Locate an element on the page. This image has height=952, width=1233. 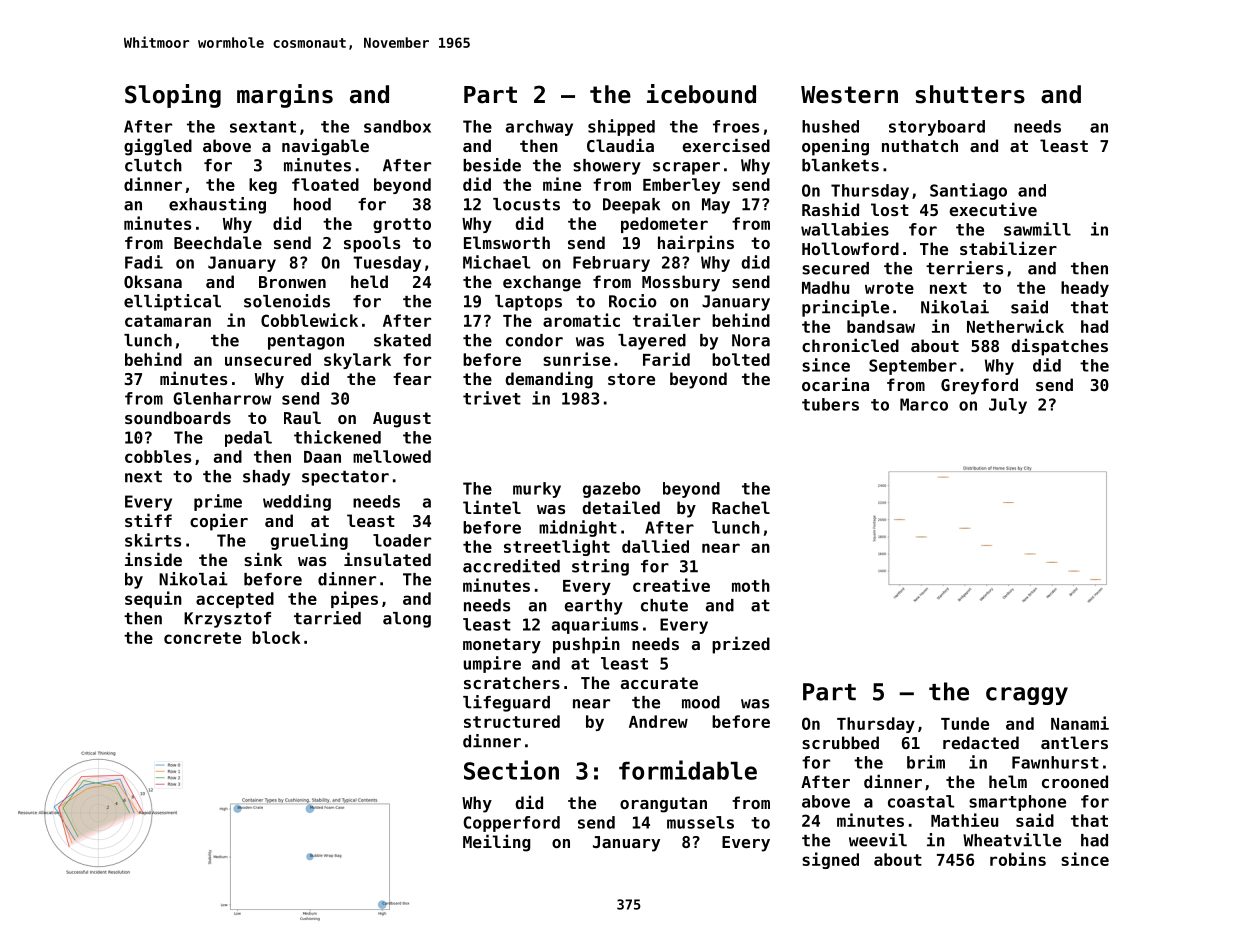
exercised is located at coordinates (726, 145).
